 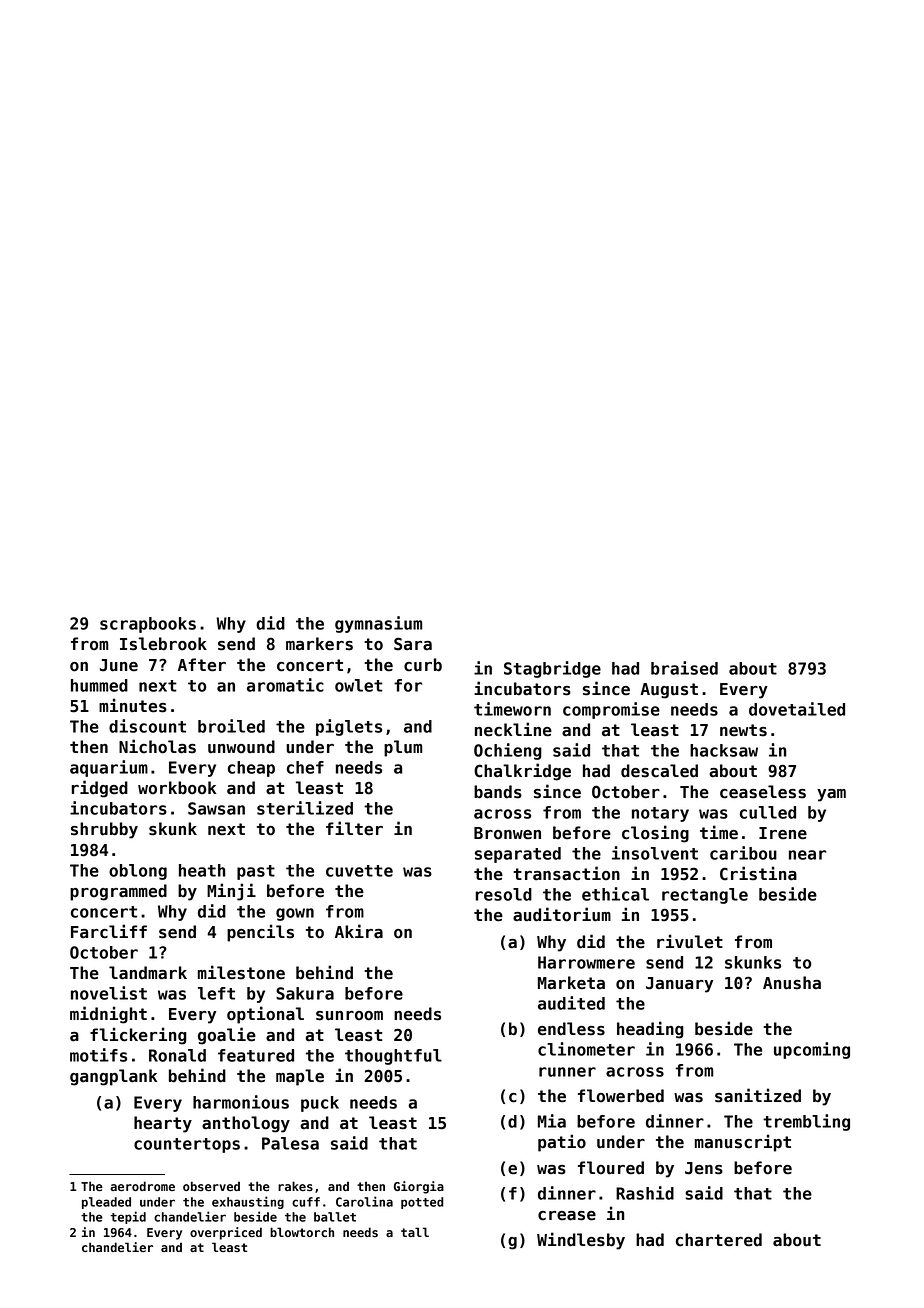 What do you see at coordinates (743, 853) in the image?
I see `caribou` at bounding box center [743, 853].
